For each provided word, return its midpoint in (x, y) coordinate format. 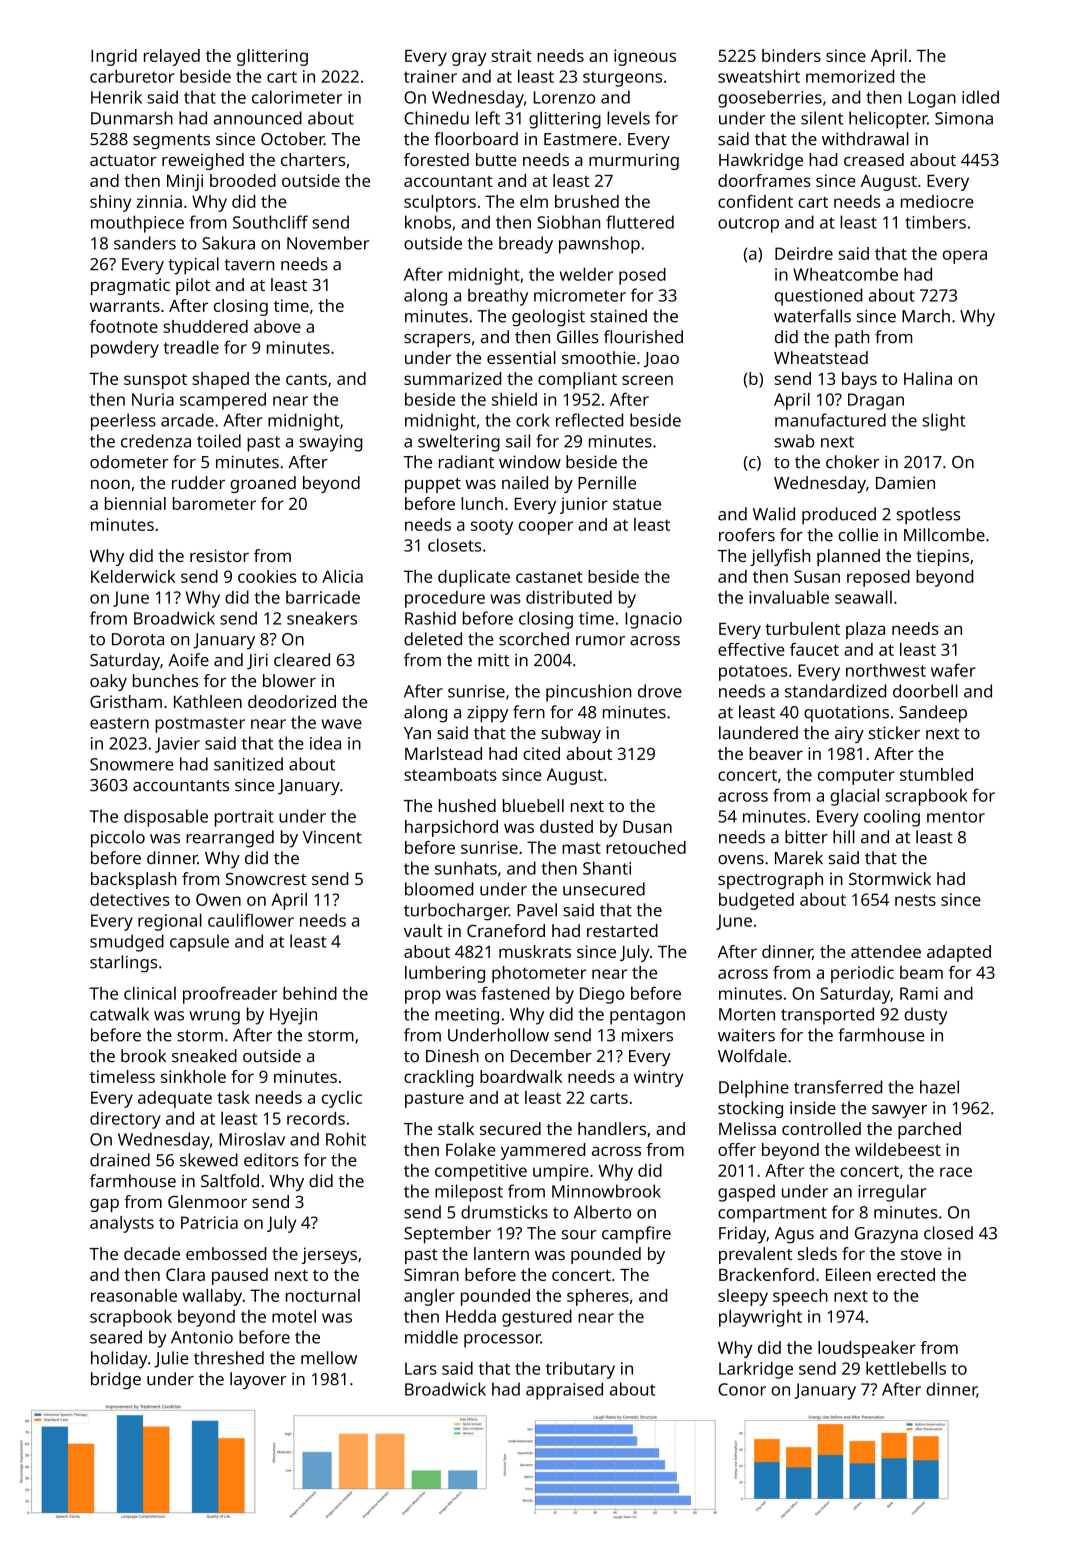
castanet (549, 577)
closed (948, 1233)
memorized (850, 76)
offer (737, 1149)
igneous (645, 57)
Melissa (747, 1128)
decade (152, 1253)
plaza (865, 630)
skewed (209, 1160)
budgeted (756, 901)
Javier (177, 745)
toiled (219, 441)
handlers (612, 1128)
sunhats (466, 868)
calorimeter (297, 97)
